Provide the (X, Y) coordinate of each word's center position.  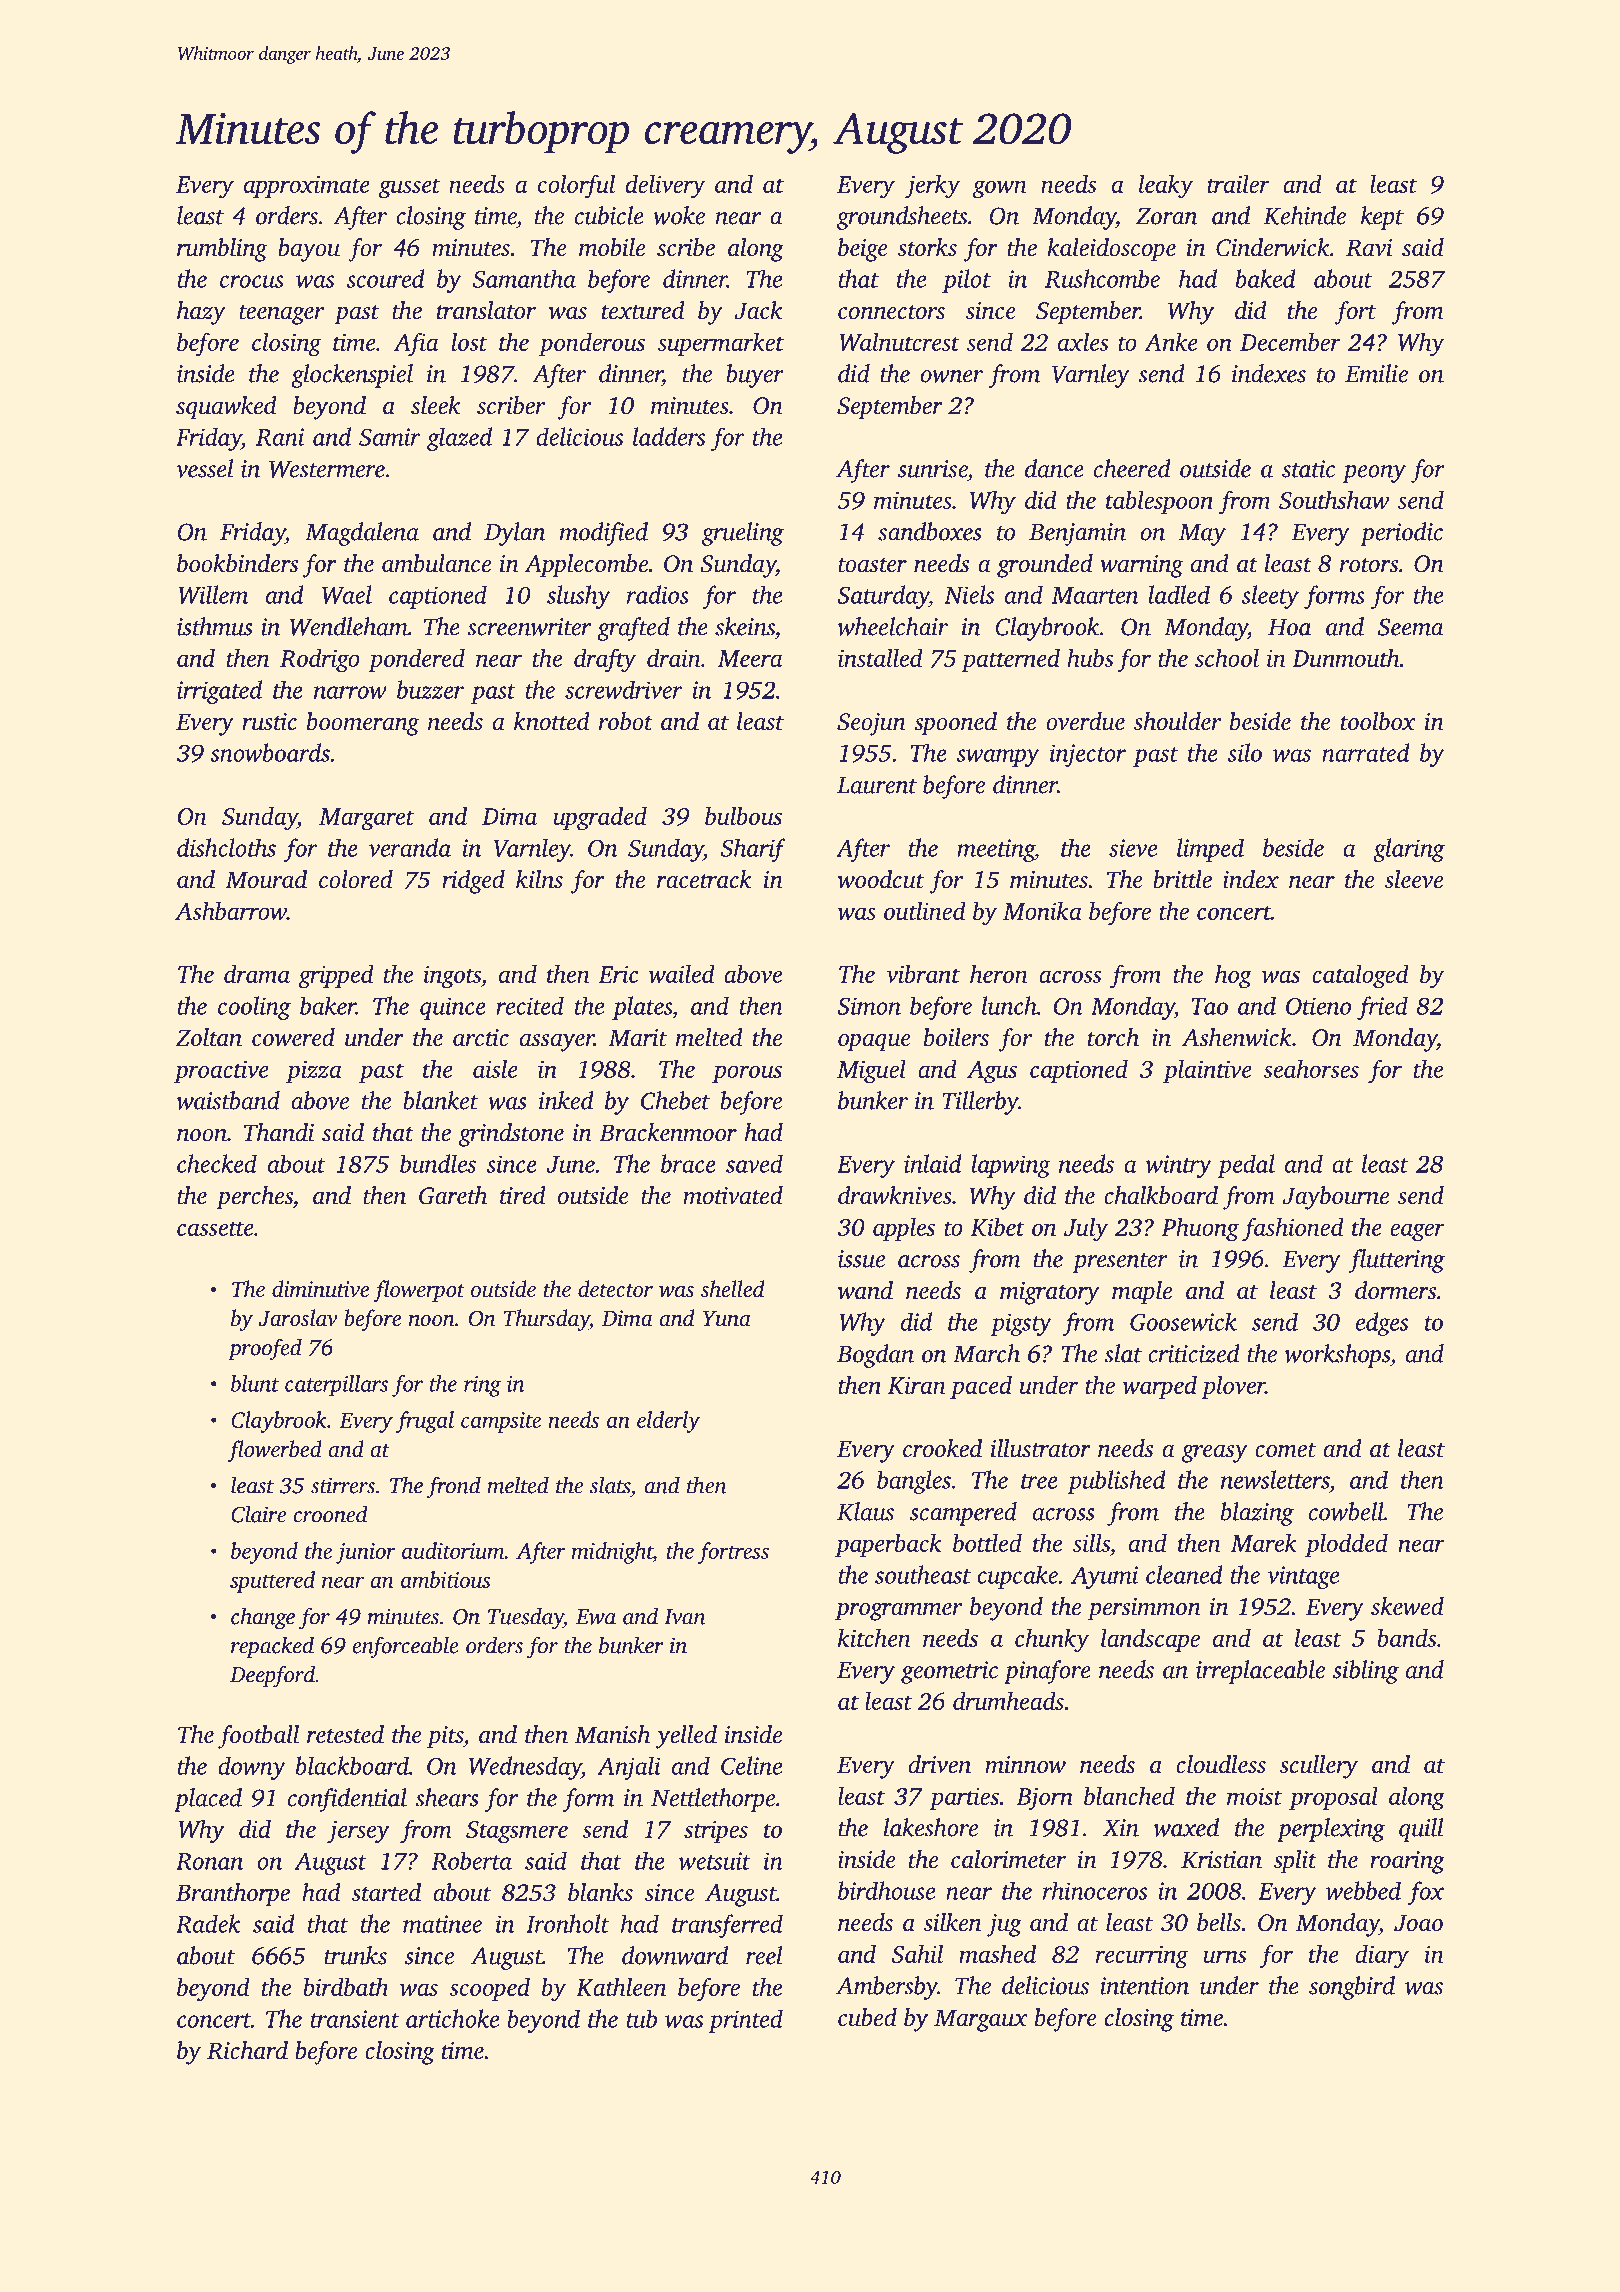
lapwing (1010, 1166)
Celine (751, 1765)
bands (1406, 1637)
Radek (208, 1923)
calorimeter (1008, 1859)
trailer (1239, 183)
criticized (1194, 1353)
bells (1219, 1922)
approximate (307, 186)
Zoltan (209, 1037)
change (263, 1618)
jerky (932, 186)
